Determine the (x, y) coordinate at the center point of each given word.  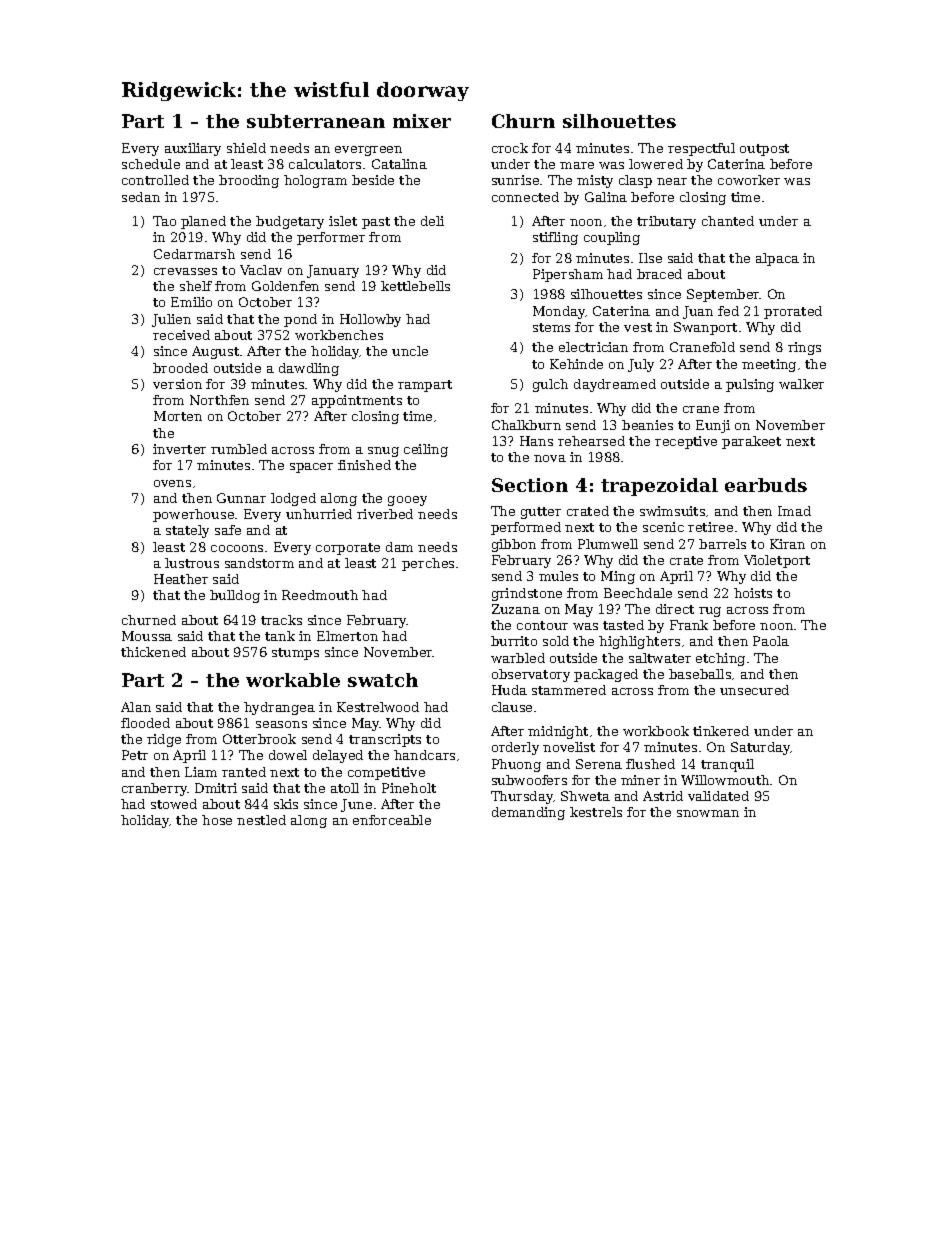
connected (525, 197)
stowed (174, 804)
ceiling (426, 450)
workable (293, 680)
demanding (528, 813)
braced (659, 274)
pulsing (750, 385)
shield (246, 148)
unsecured (754, 690)
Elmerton (347, 636)
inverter (179, 449)
